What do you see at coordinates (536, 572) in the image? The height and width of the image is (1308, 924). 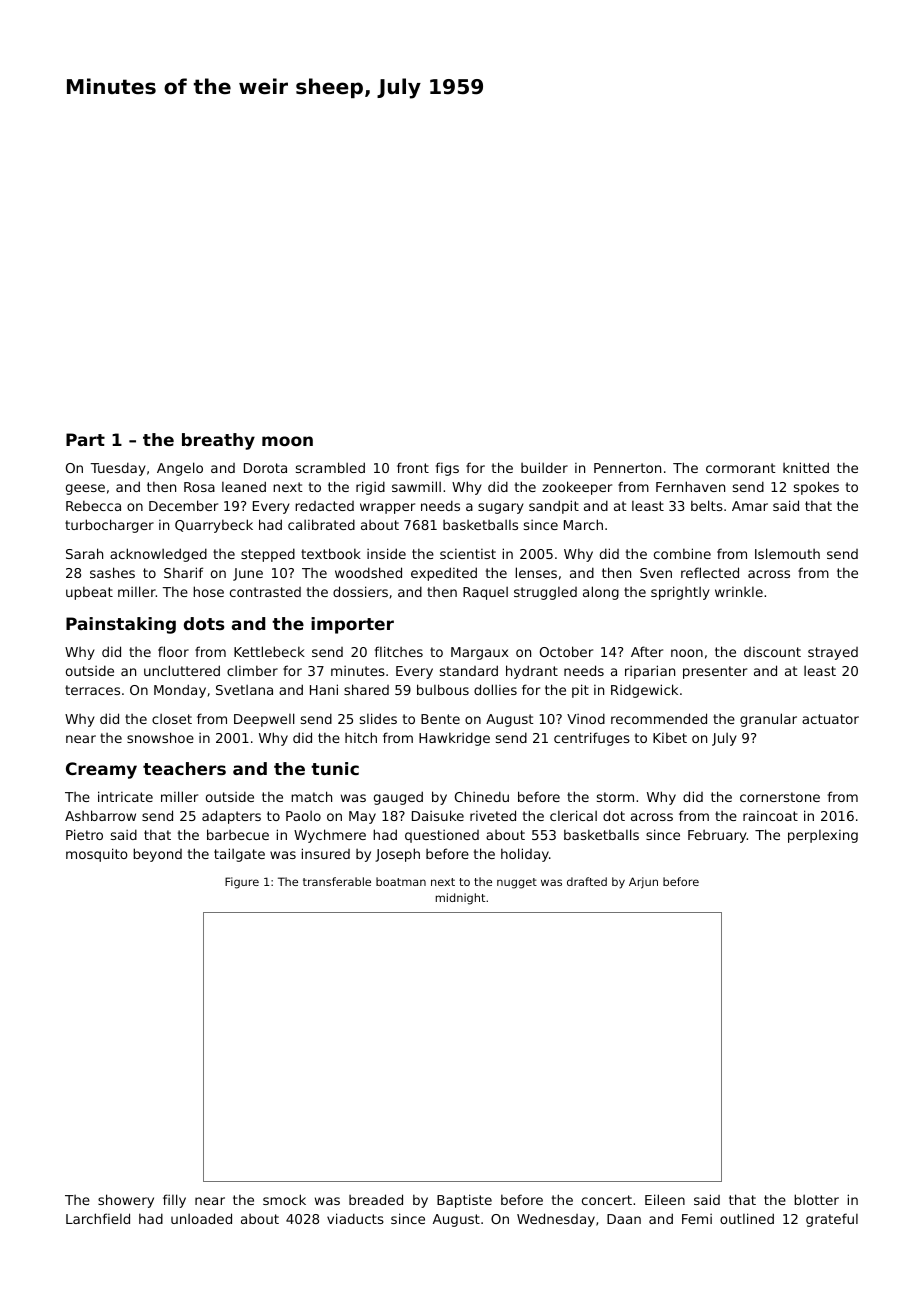 I see `lenses` at bounding box center [536, 572].
